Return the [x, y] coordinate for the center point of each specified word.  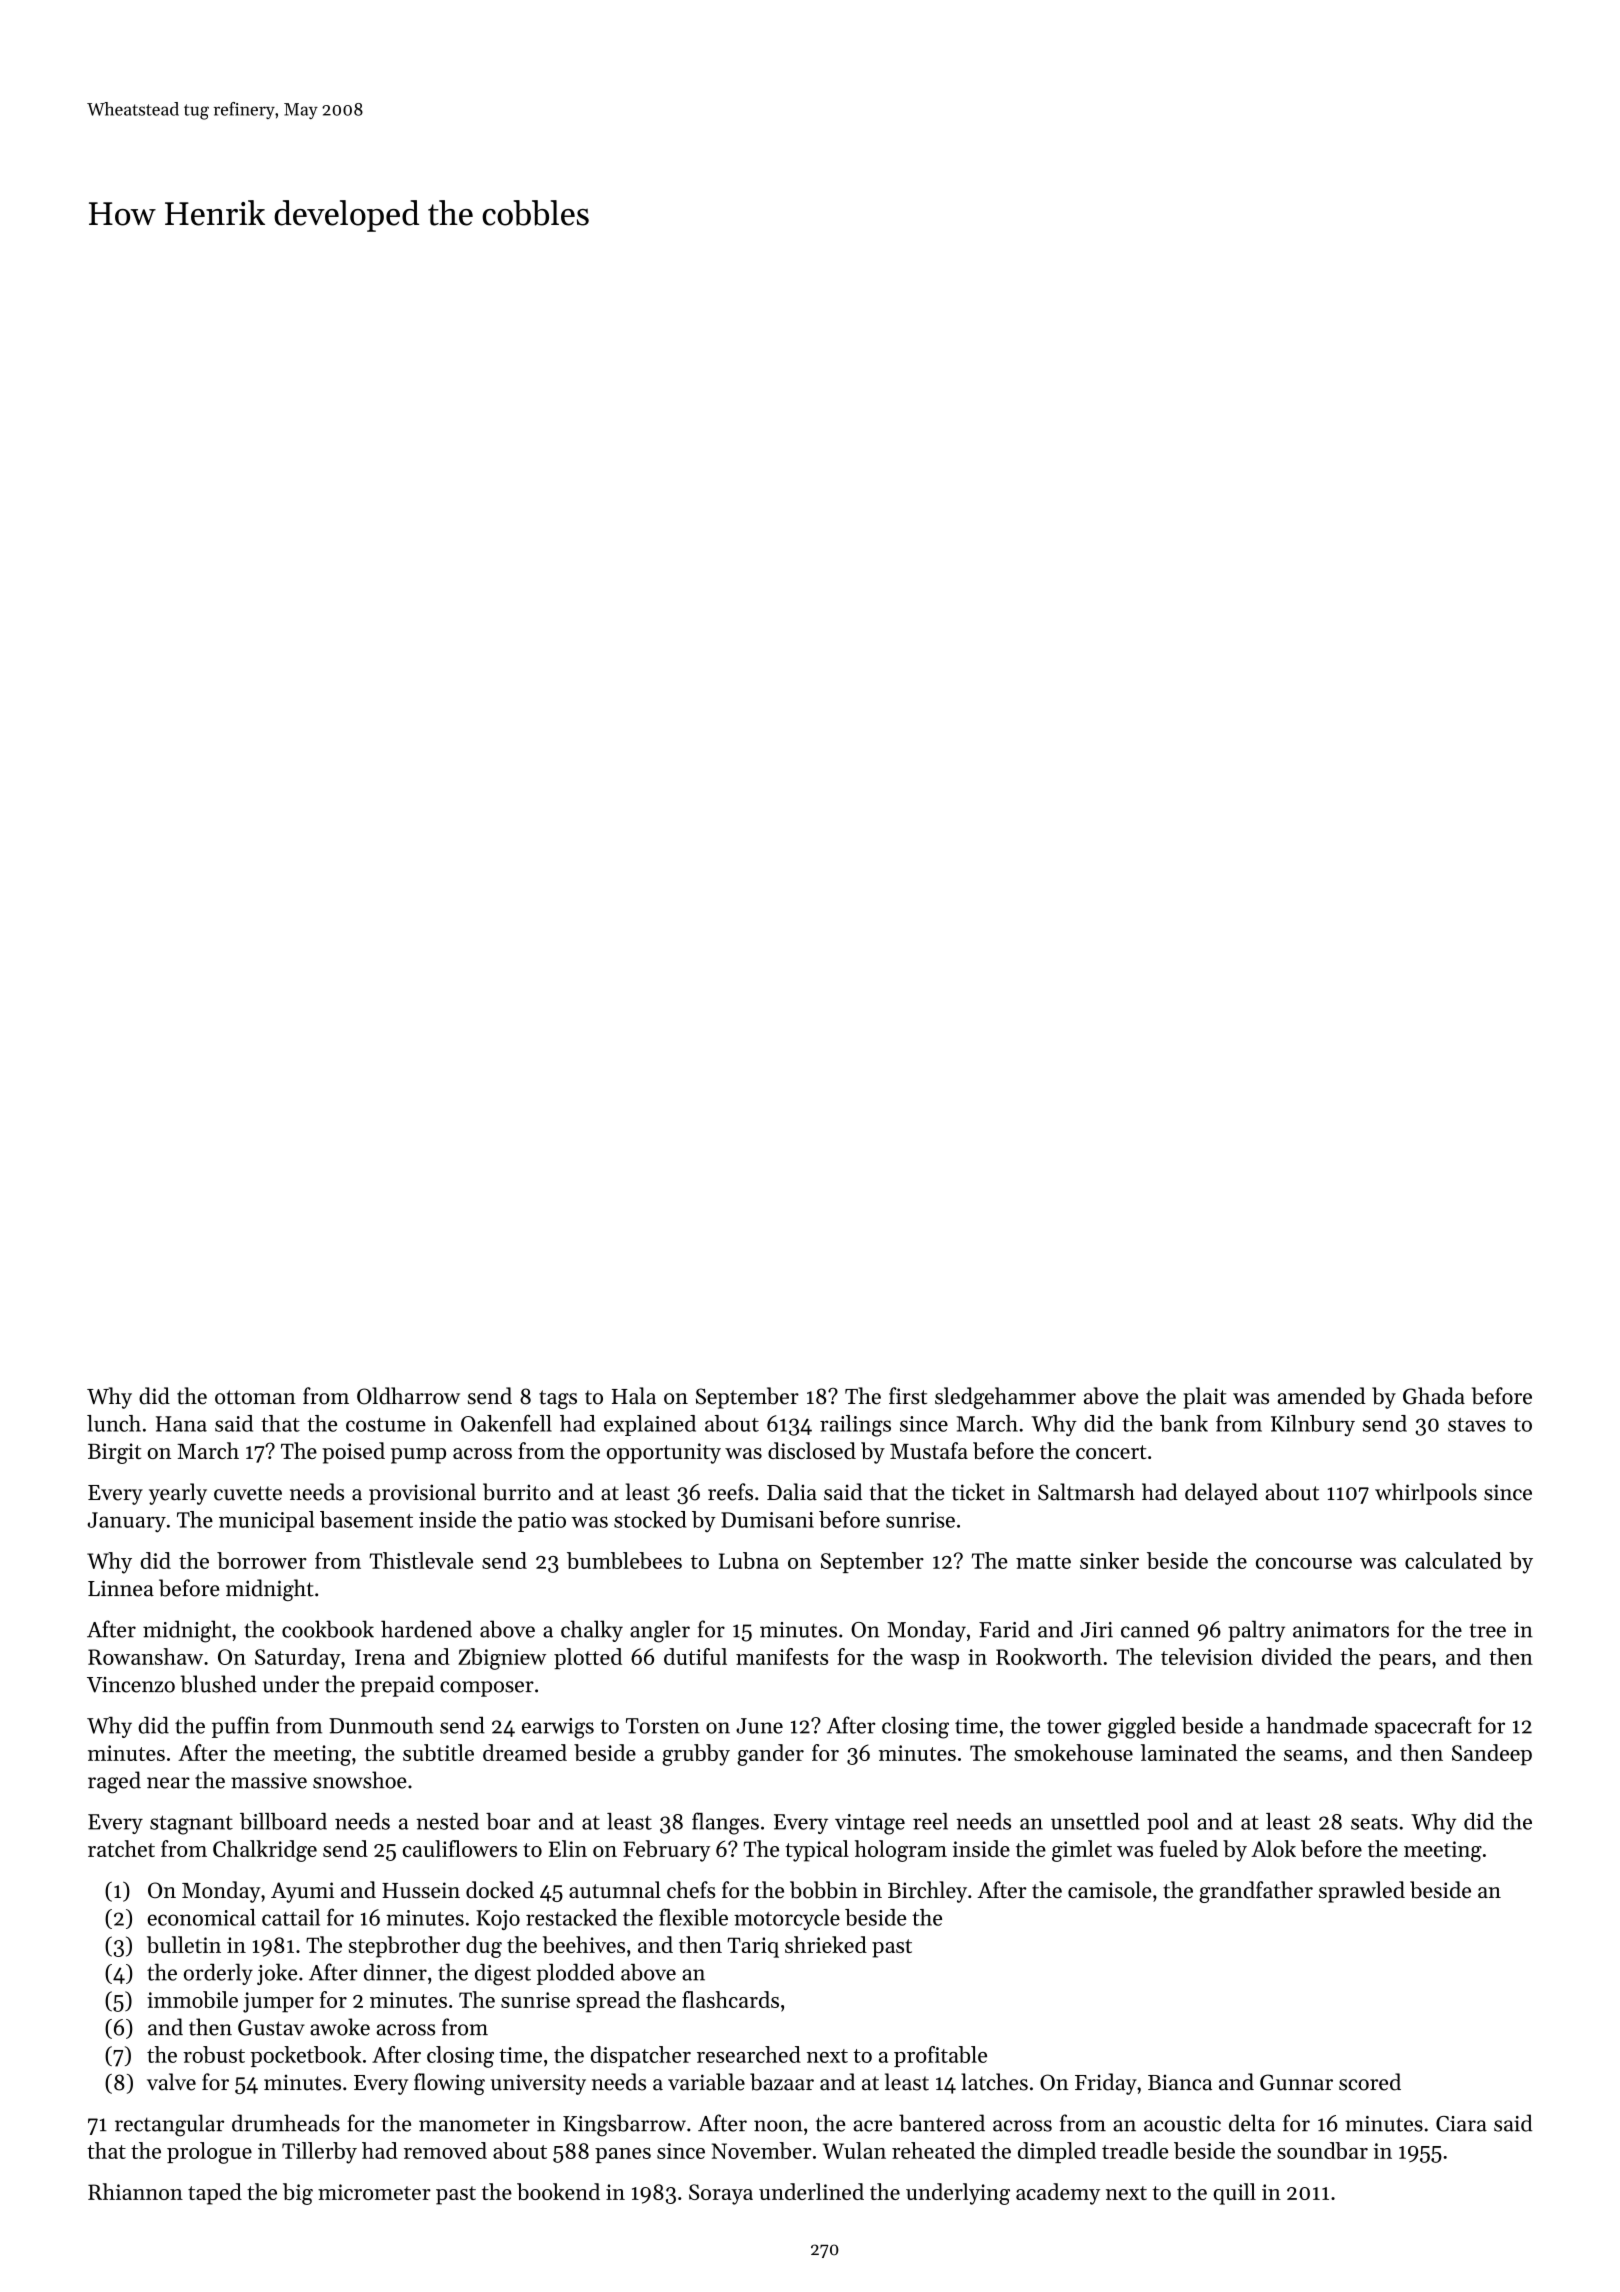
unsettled [1095, 1821]
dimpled [1057, 2152]
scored [1370, 2082]
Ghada [1434, 1396]
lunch [114, 1423]
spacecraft [1423, 1727]
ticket [978, 1492]
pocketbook [305, 2056]
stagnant [191, 1825]
